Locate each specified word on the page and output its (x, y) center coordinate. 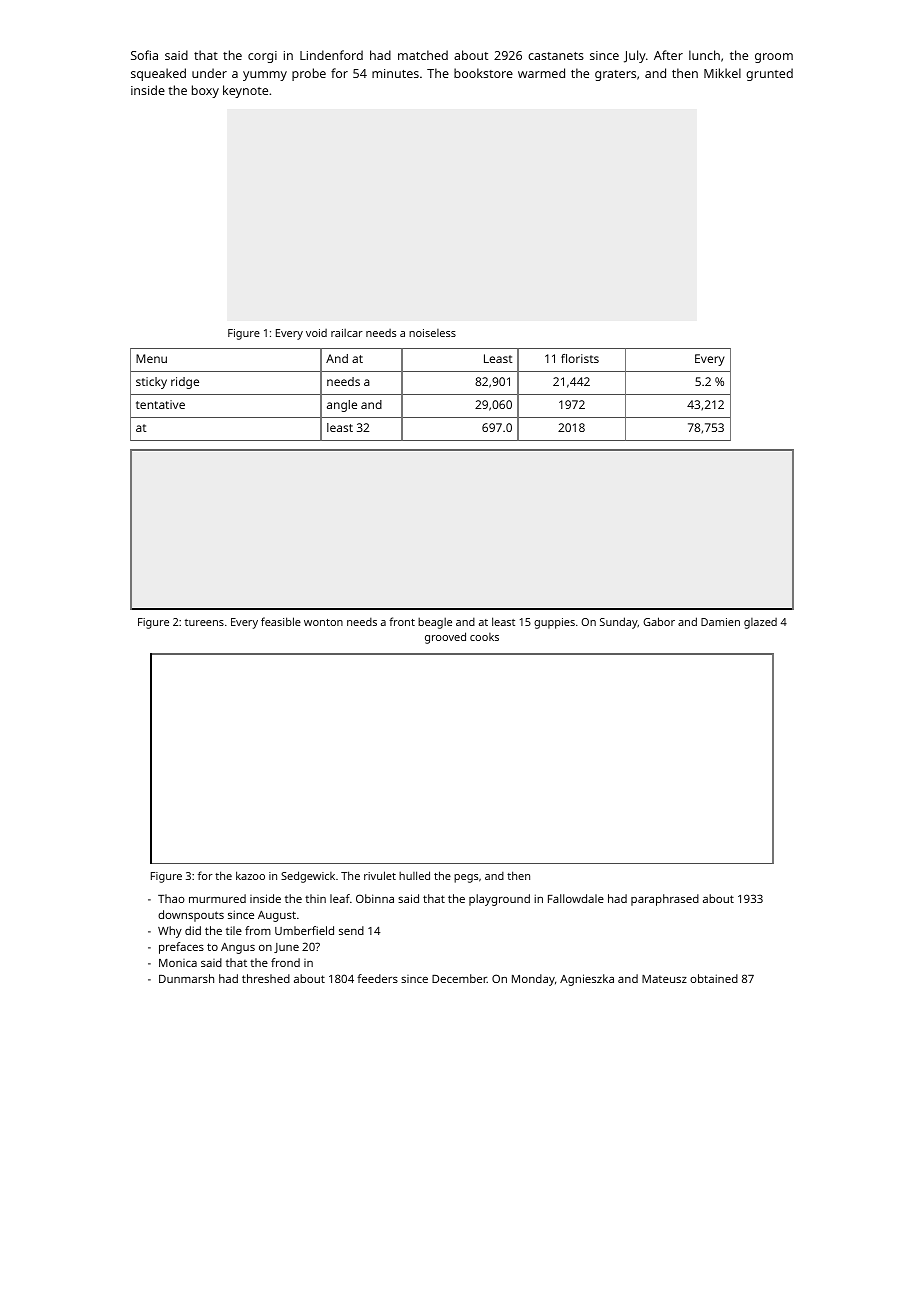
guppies (554, 623)
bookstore (483, 73)
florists (580, 358)
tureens (204, 622)
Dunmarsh (186, 978)
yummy (265, 76)
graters (615, 75)
